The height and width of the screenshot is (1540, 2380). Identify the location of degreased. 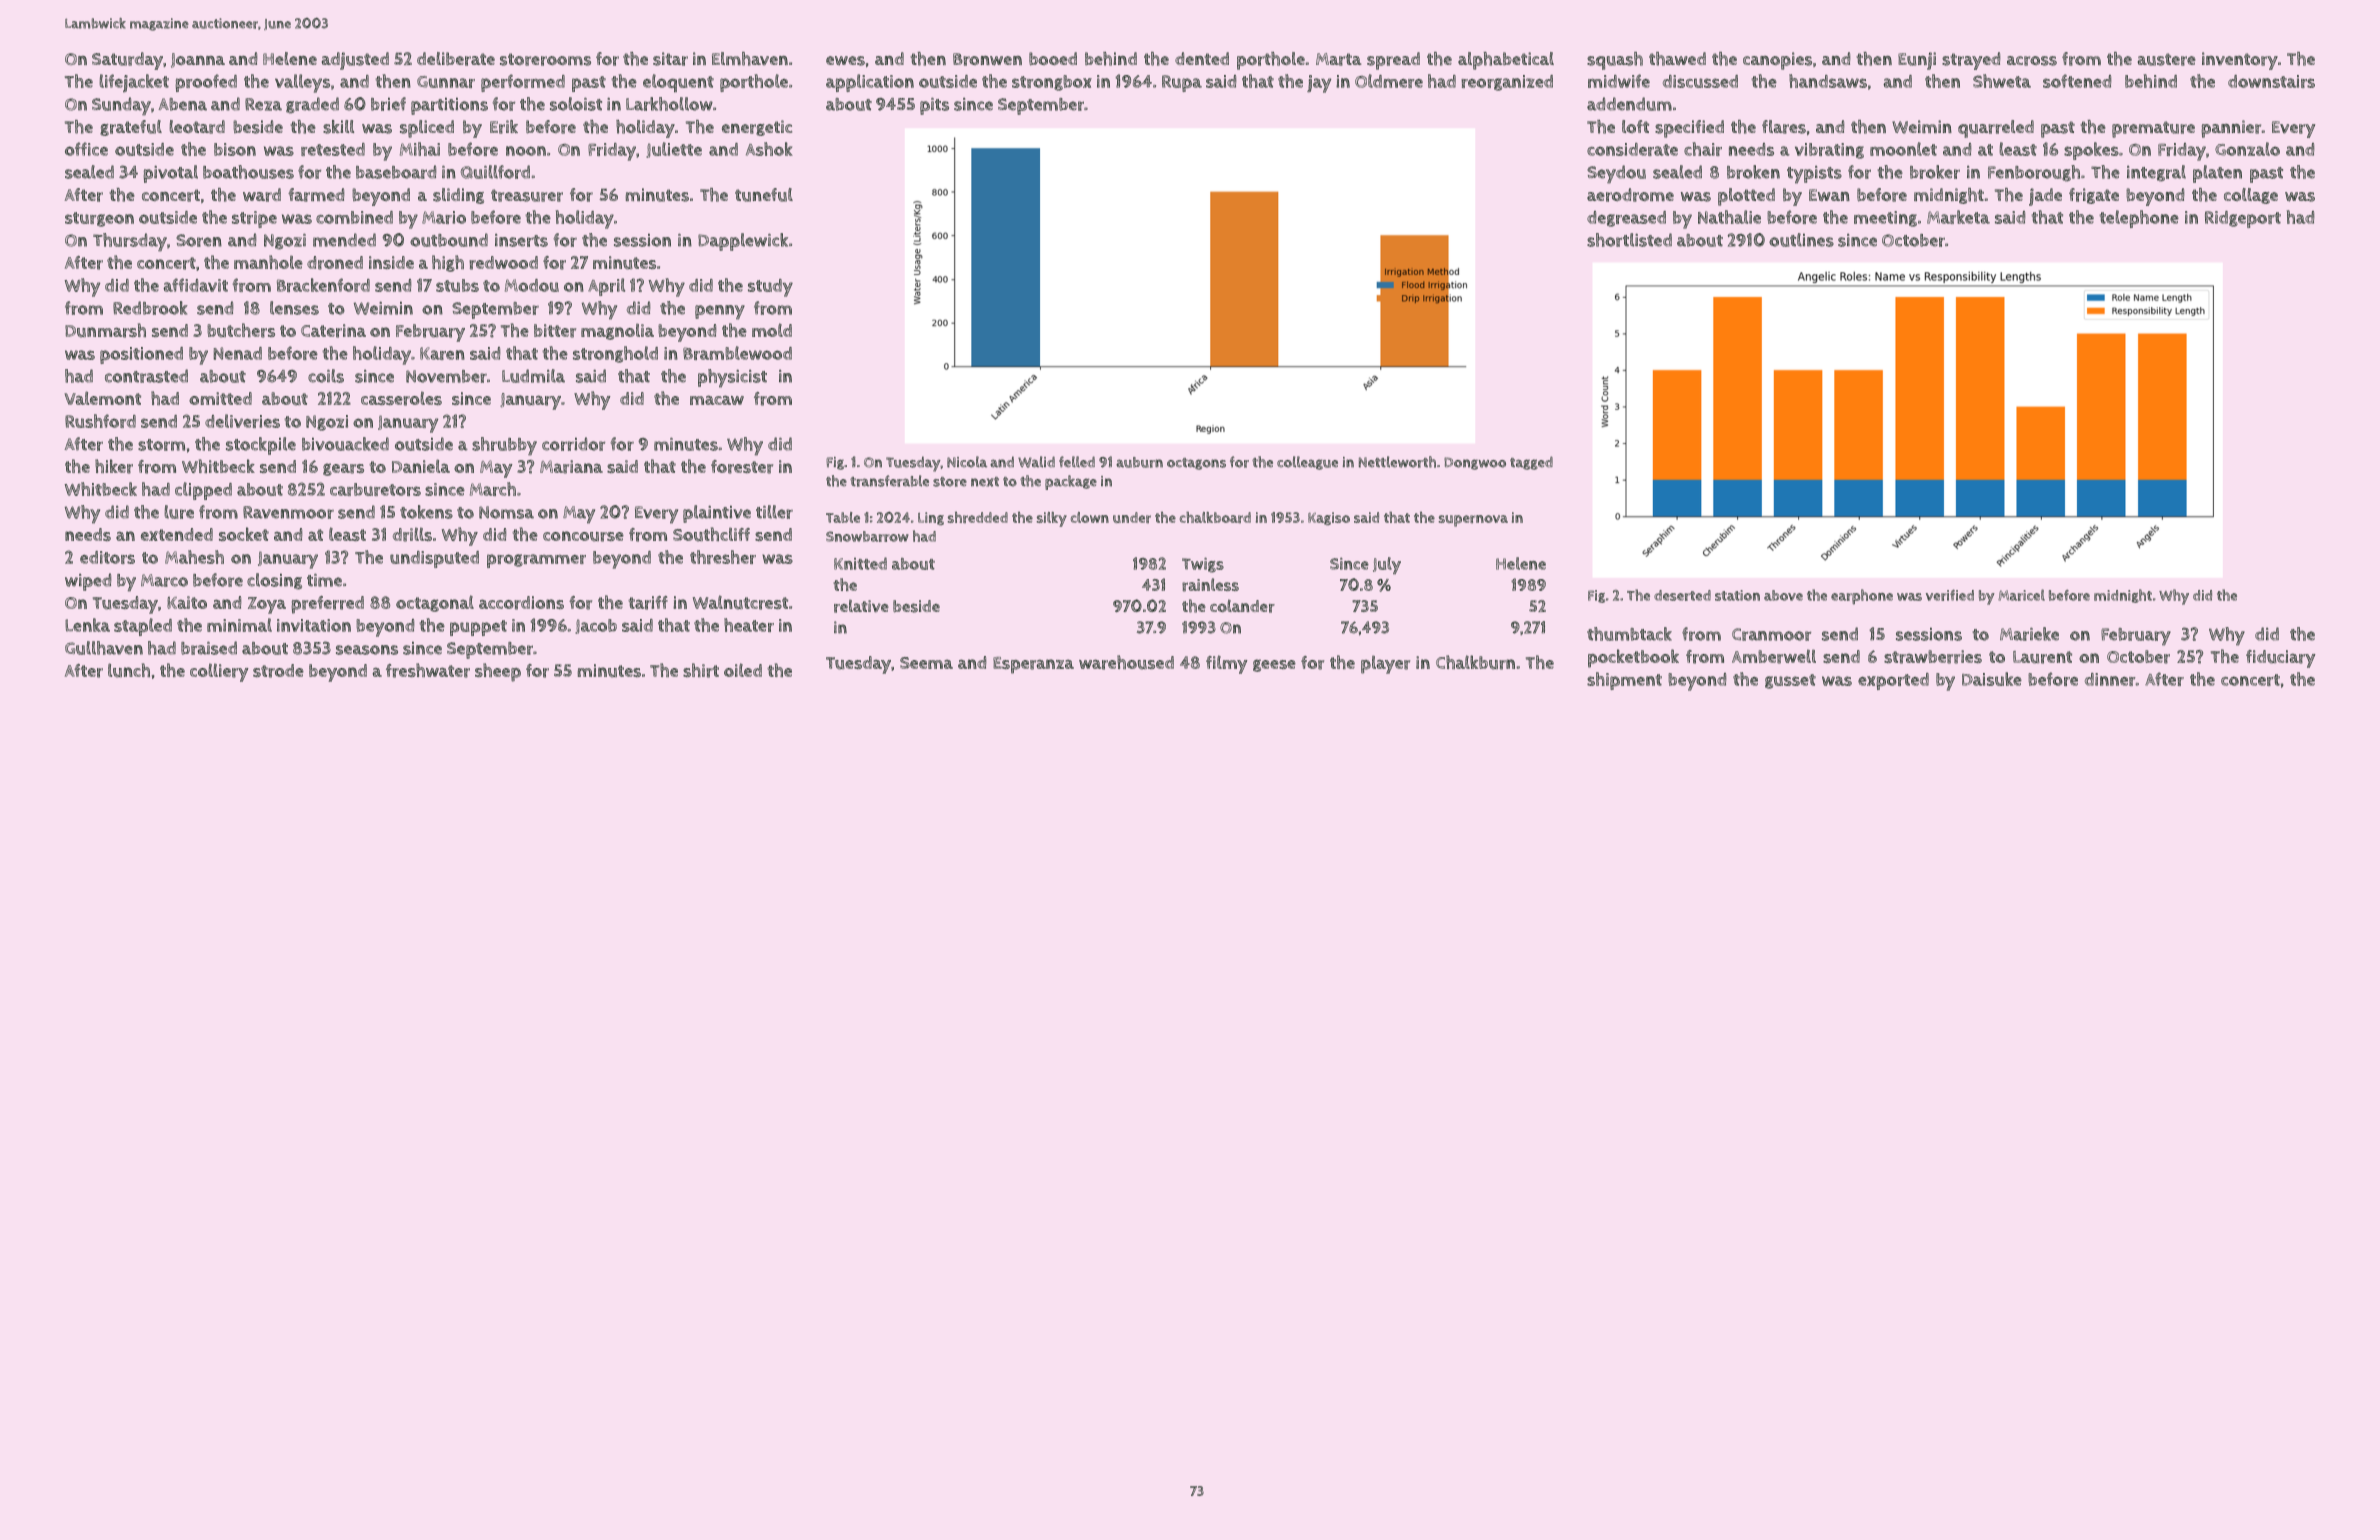
(1626, 219).
